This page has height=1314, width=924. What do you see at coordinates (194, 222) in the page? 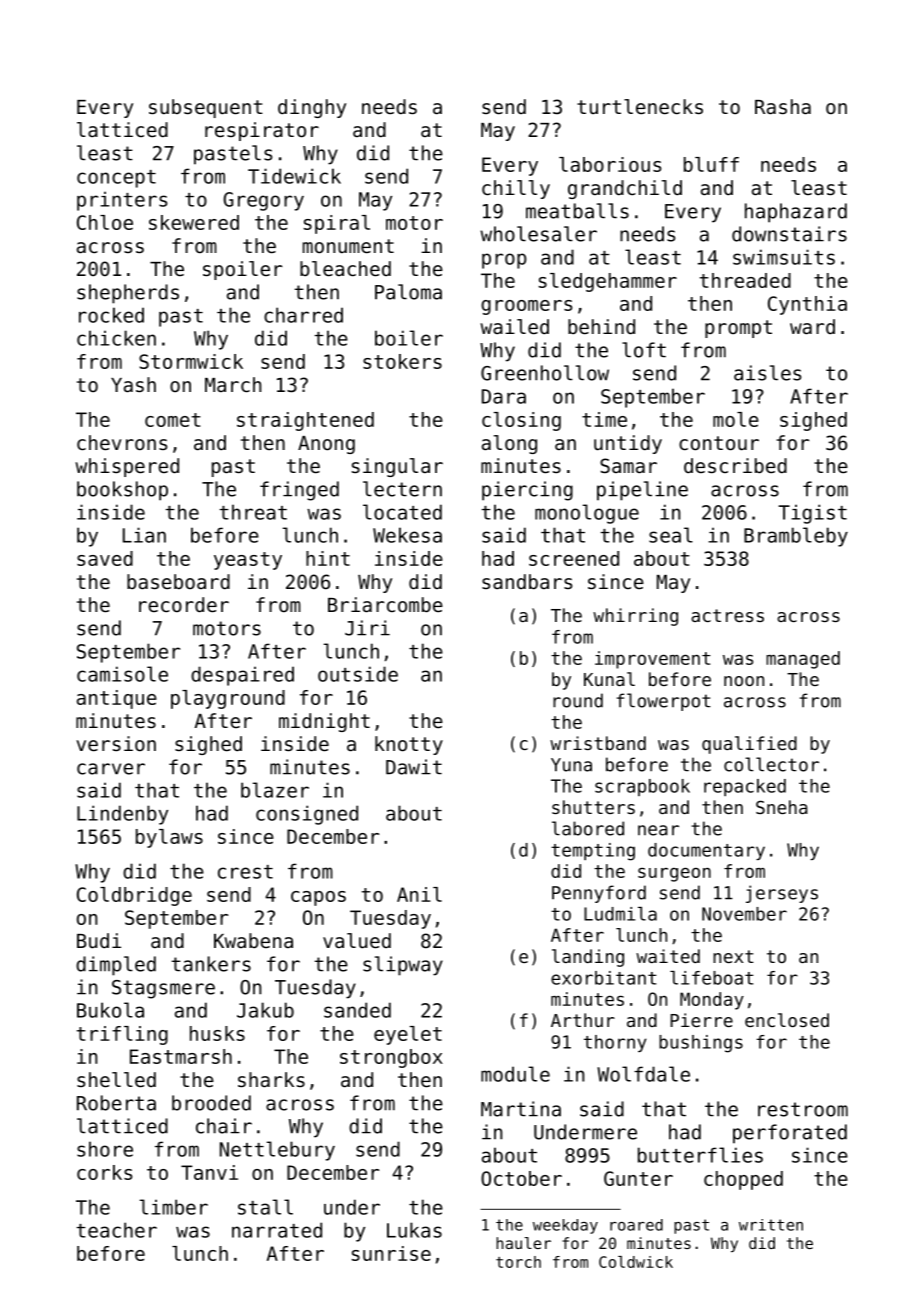
I see `skewered` at bounding box center [194, 222].
